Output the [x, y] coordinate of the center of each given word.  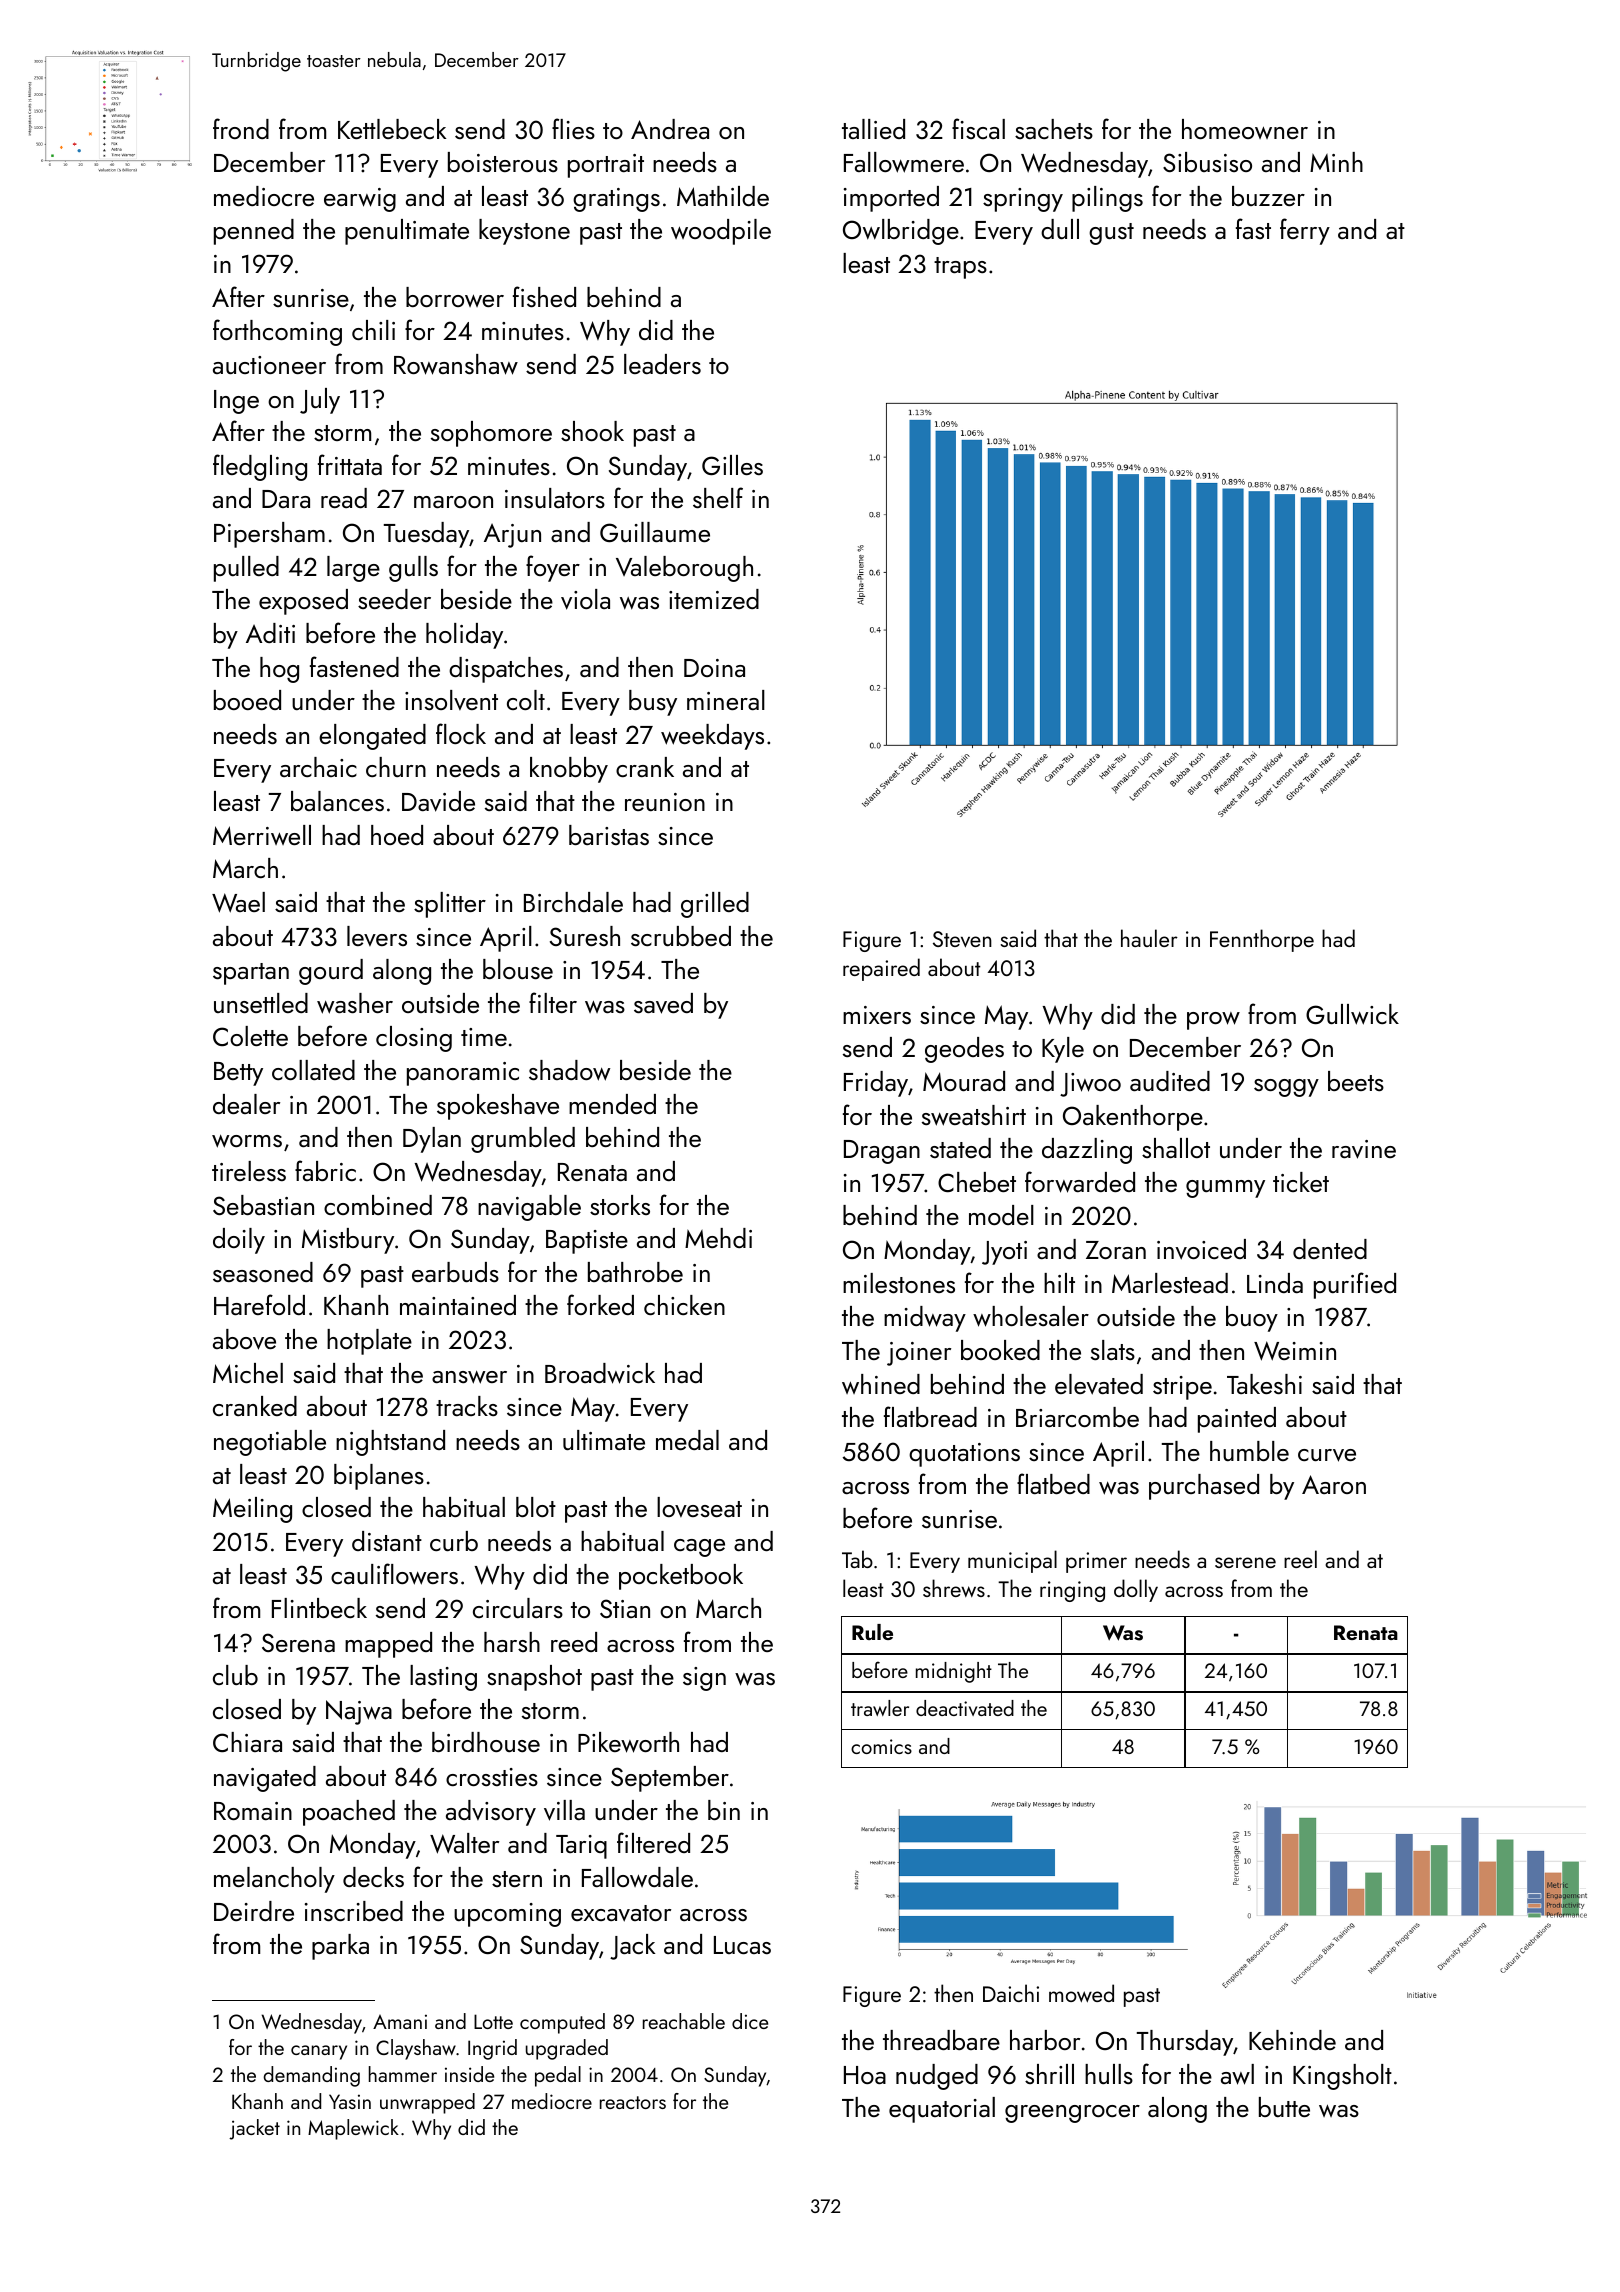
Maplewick [353, 2129]
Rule [872, 1632]
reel [1300, 1559]
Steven [962, 939]
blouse [518, 969]
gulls [413, 569]
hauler [1149, 938]
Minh [1336, 162]
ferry [1305, 231]
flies [573, 128]
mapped [388, 1645]
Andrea [670, 129]
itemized [714, 599]
